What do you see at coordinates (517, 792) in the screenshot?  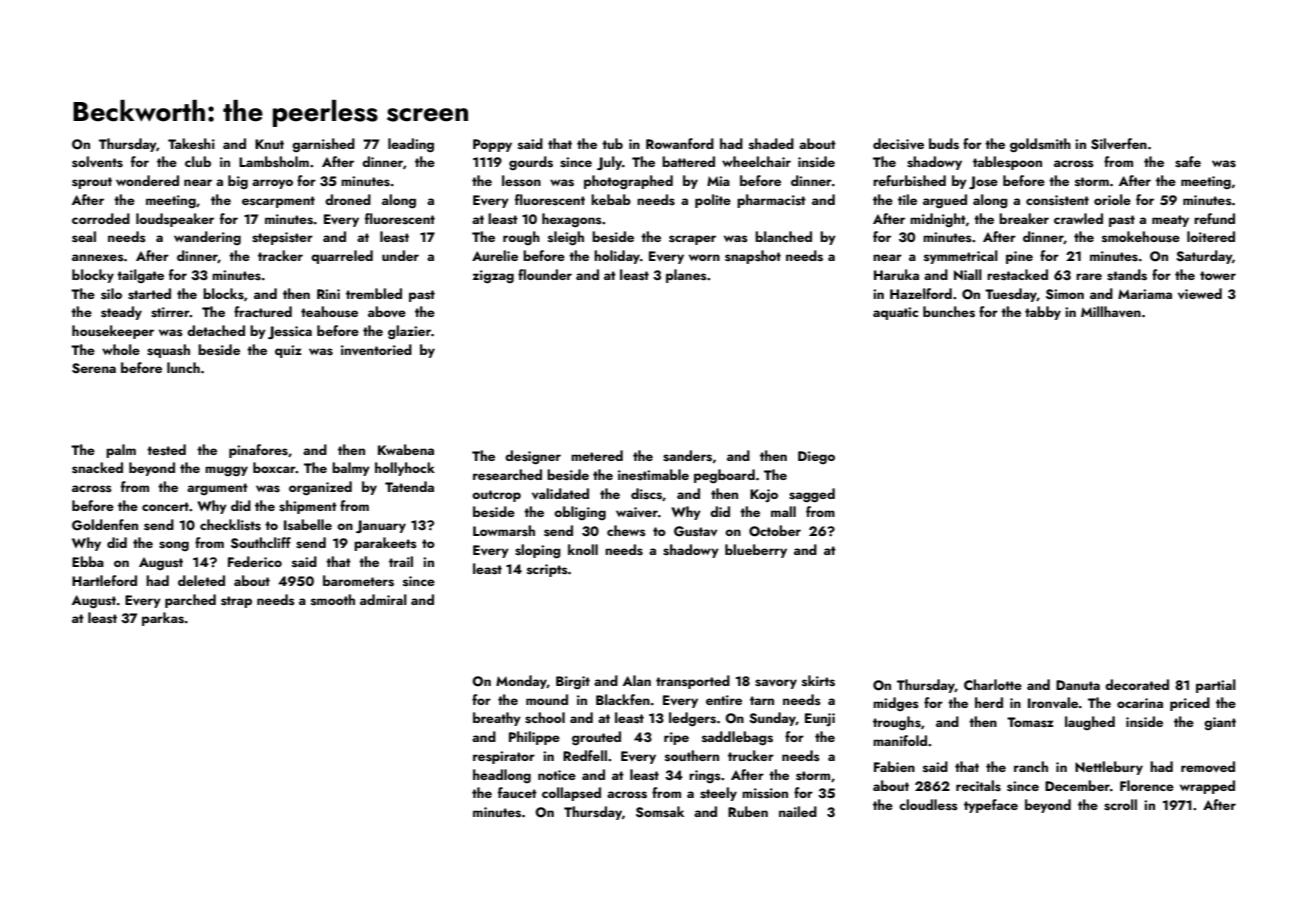 I see `faucet` at bounding box center [517, 792].
